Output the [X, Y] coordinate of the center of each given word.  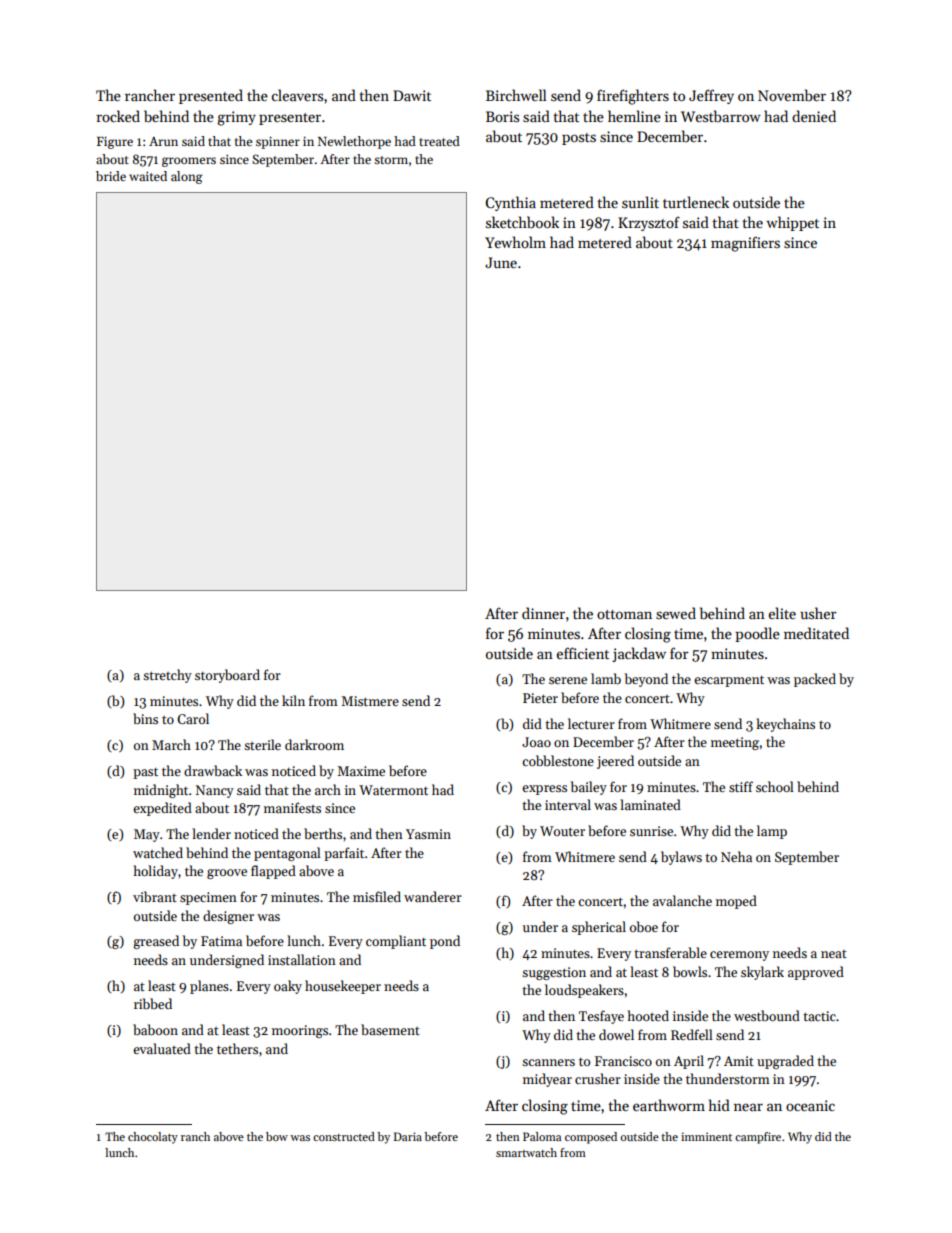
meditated [816, 633]
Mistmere [370, 701]
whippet [792, 223]
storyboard [227, 676]
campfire [758, 1138]
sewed [676, 613]
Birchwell [516, 95]
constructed [344, 1136]
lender [211, 833]
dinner [543, 613]
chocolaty [153, 1138]
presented [211, 96]
